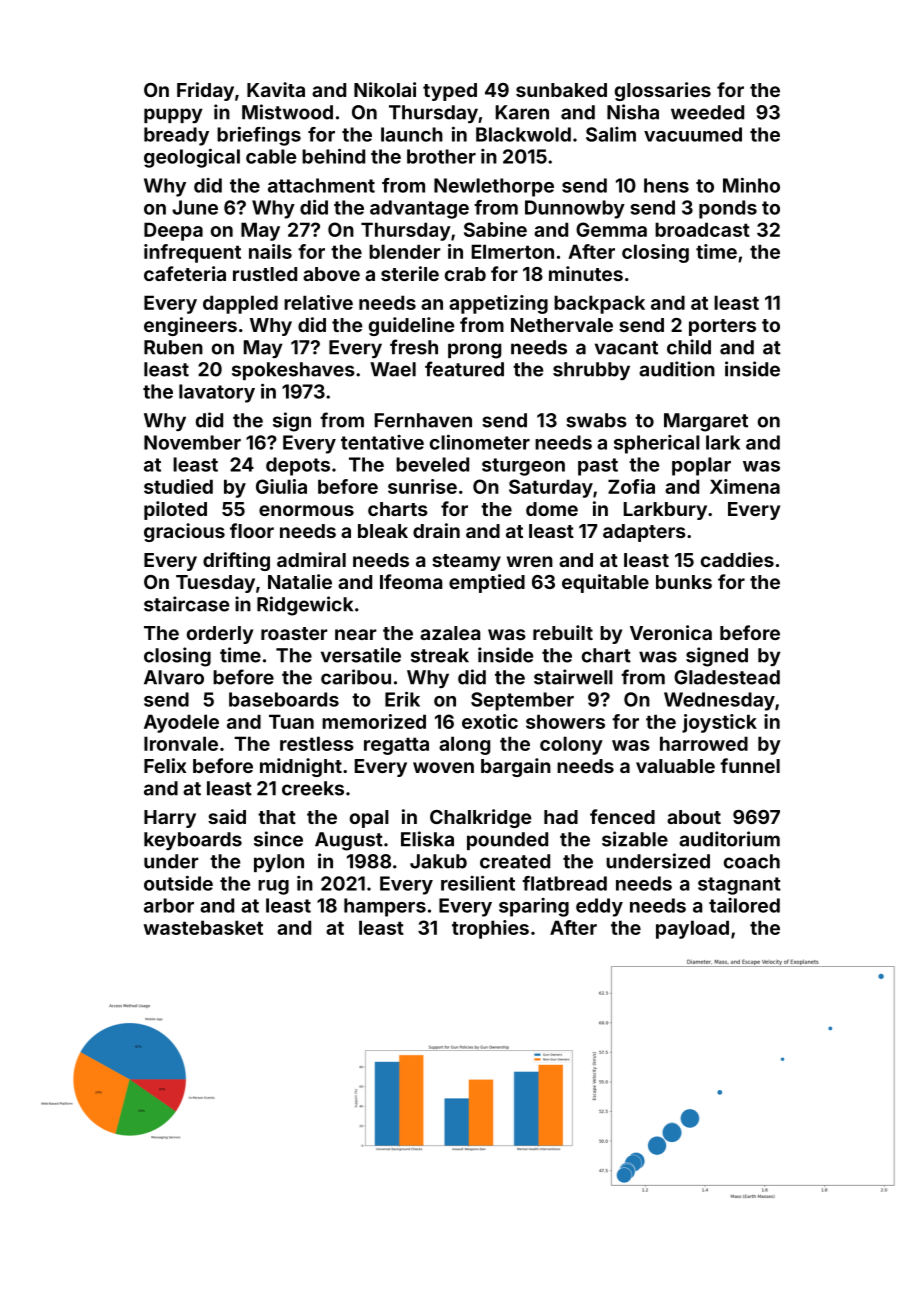 This document has width=924, height=1311. Describe the element at coordinates (490, 929) in the document. I see `trophies` at that location.
